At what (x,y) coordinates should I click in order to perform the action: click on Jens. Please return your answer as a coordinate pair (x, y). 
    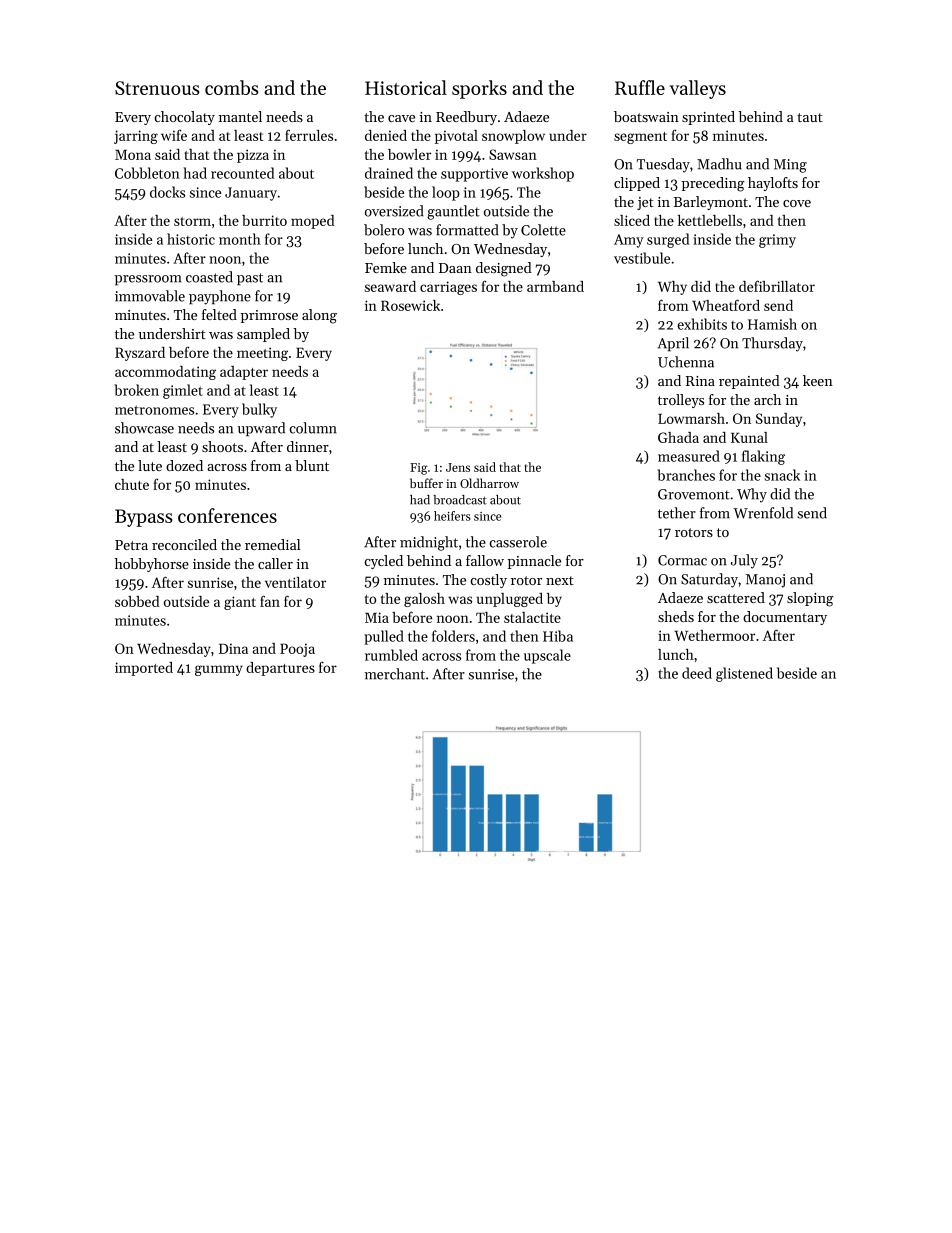
    Looking at the image, I should click on (458, 467).
